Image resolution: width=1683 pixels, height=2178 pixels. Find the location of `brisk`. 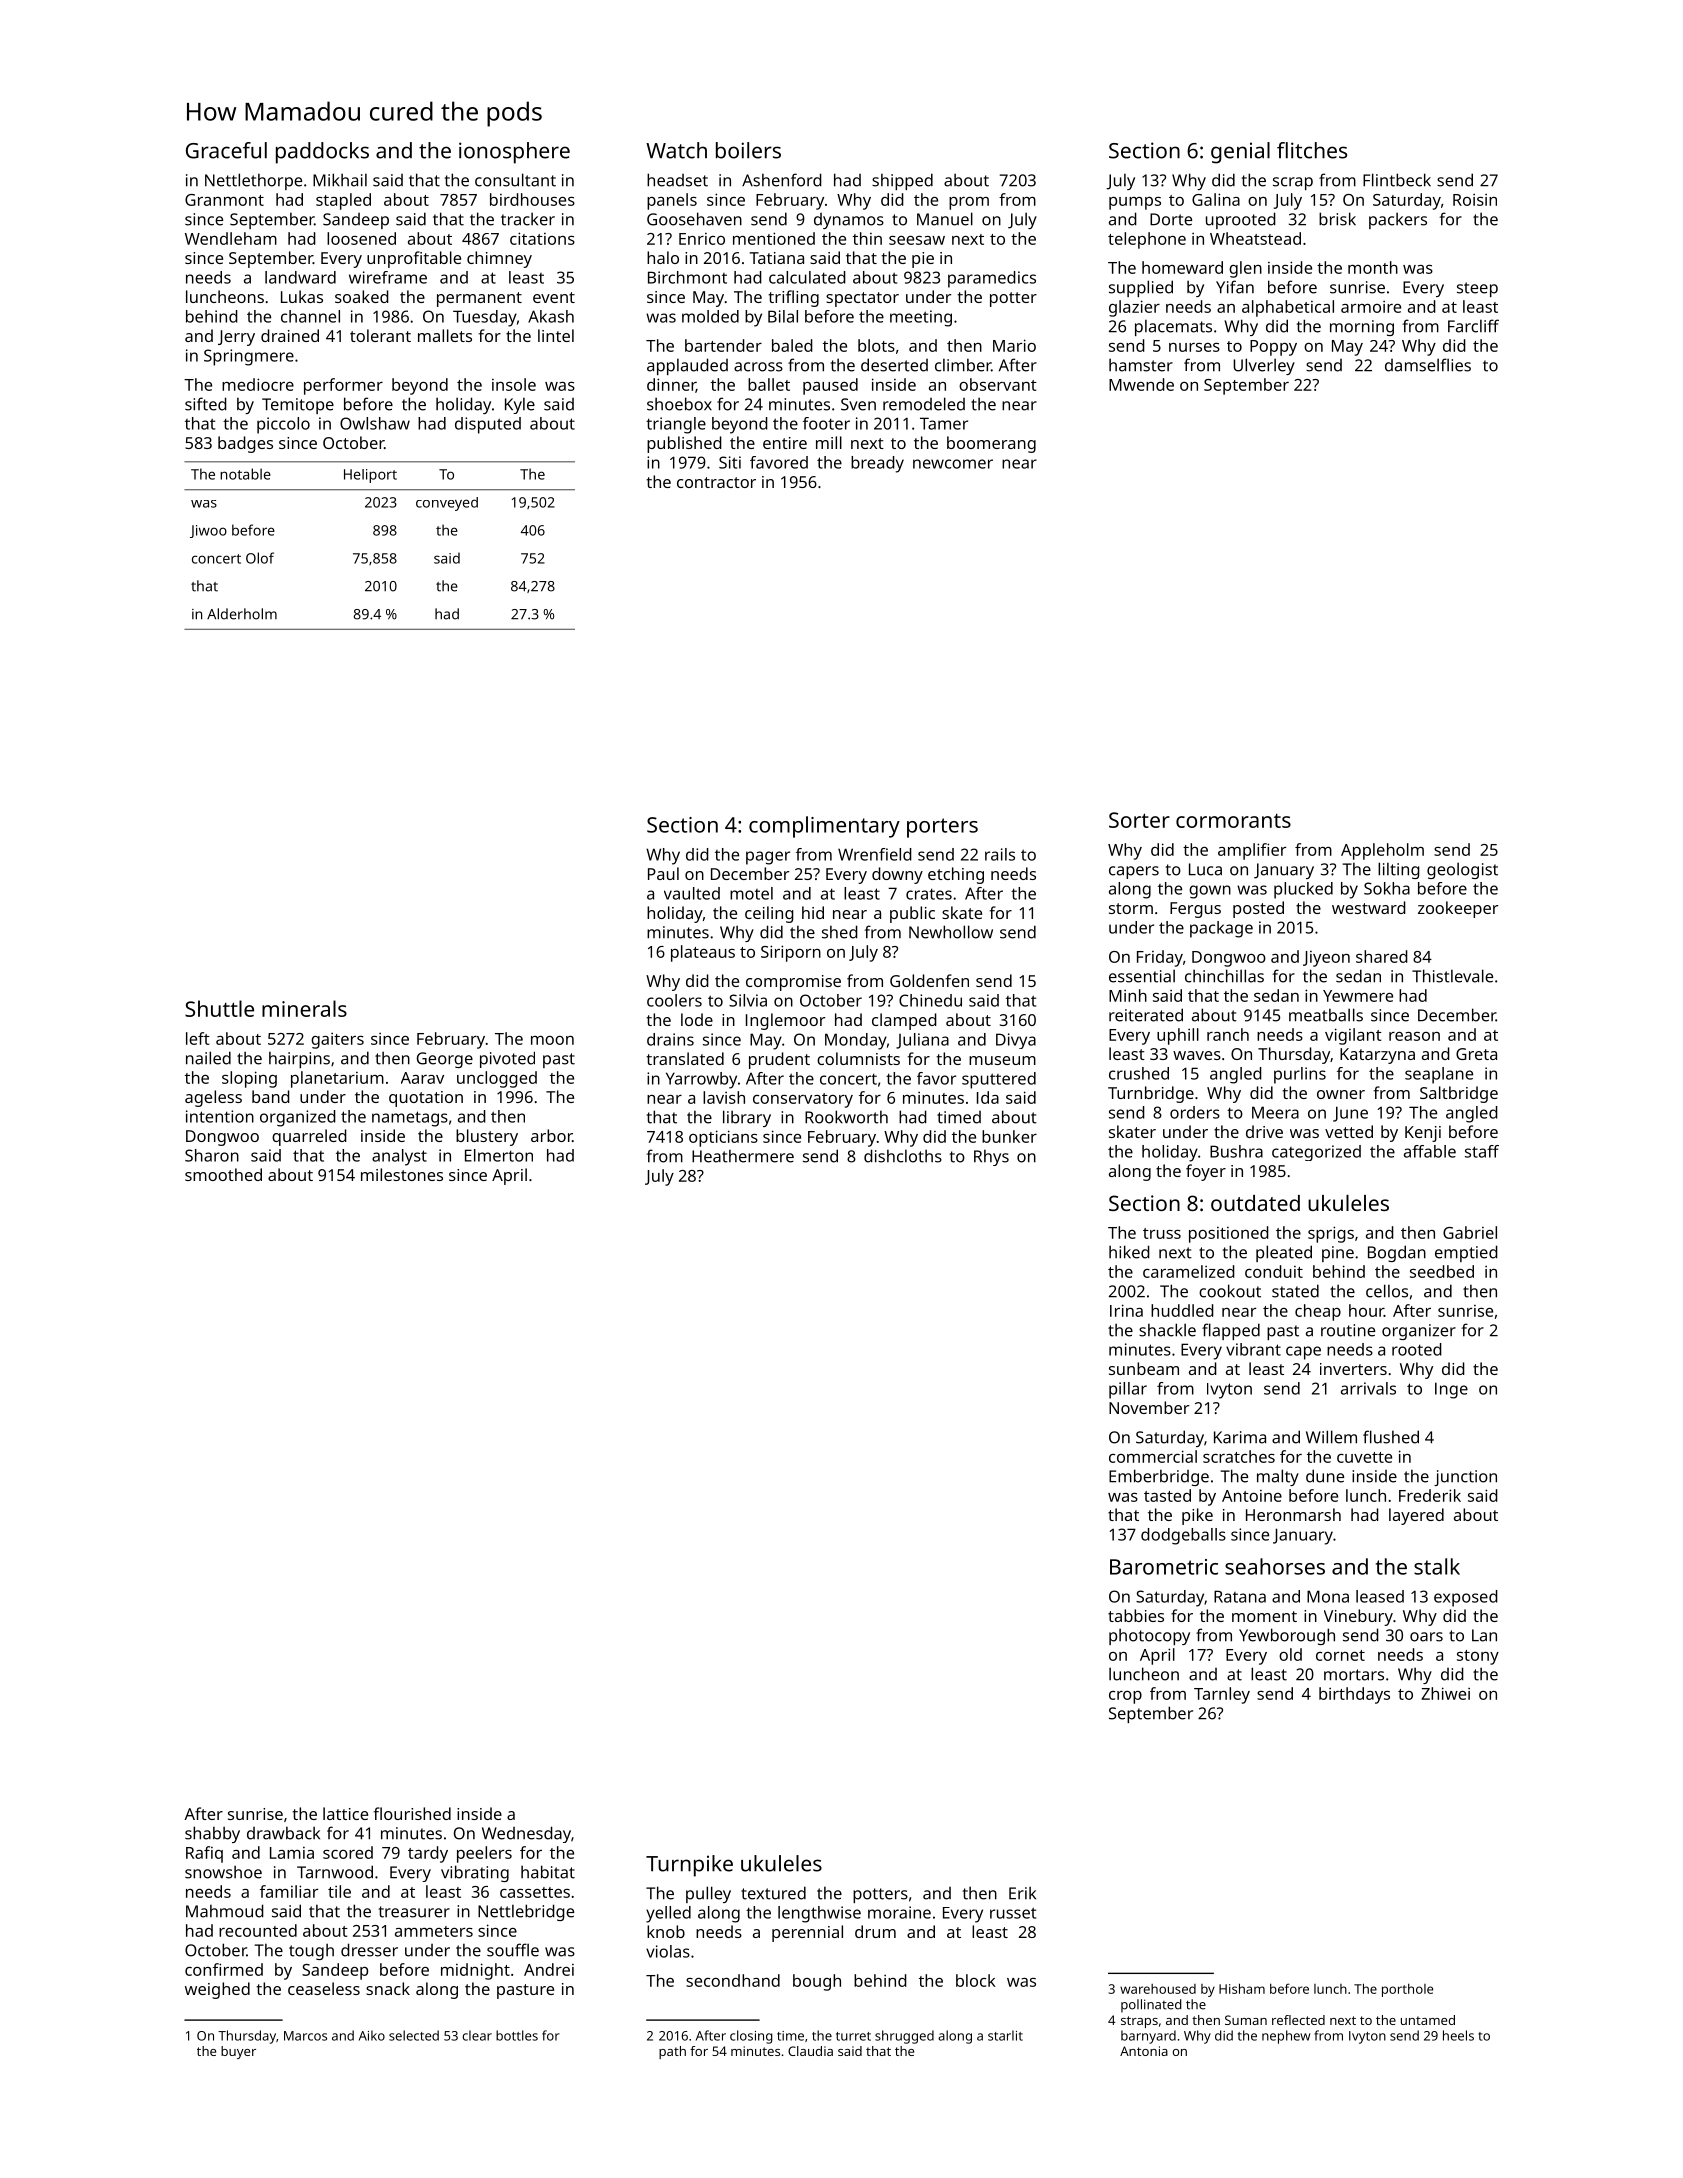

brisk is located at coordinates (1337, 219).
